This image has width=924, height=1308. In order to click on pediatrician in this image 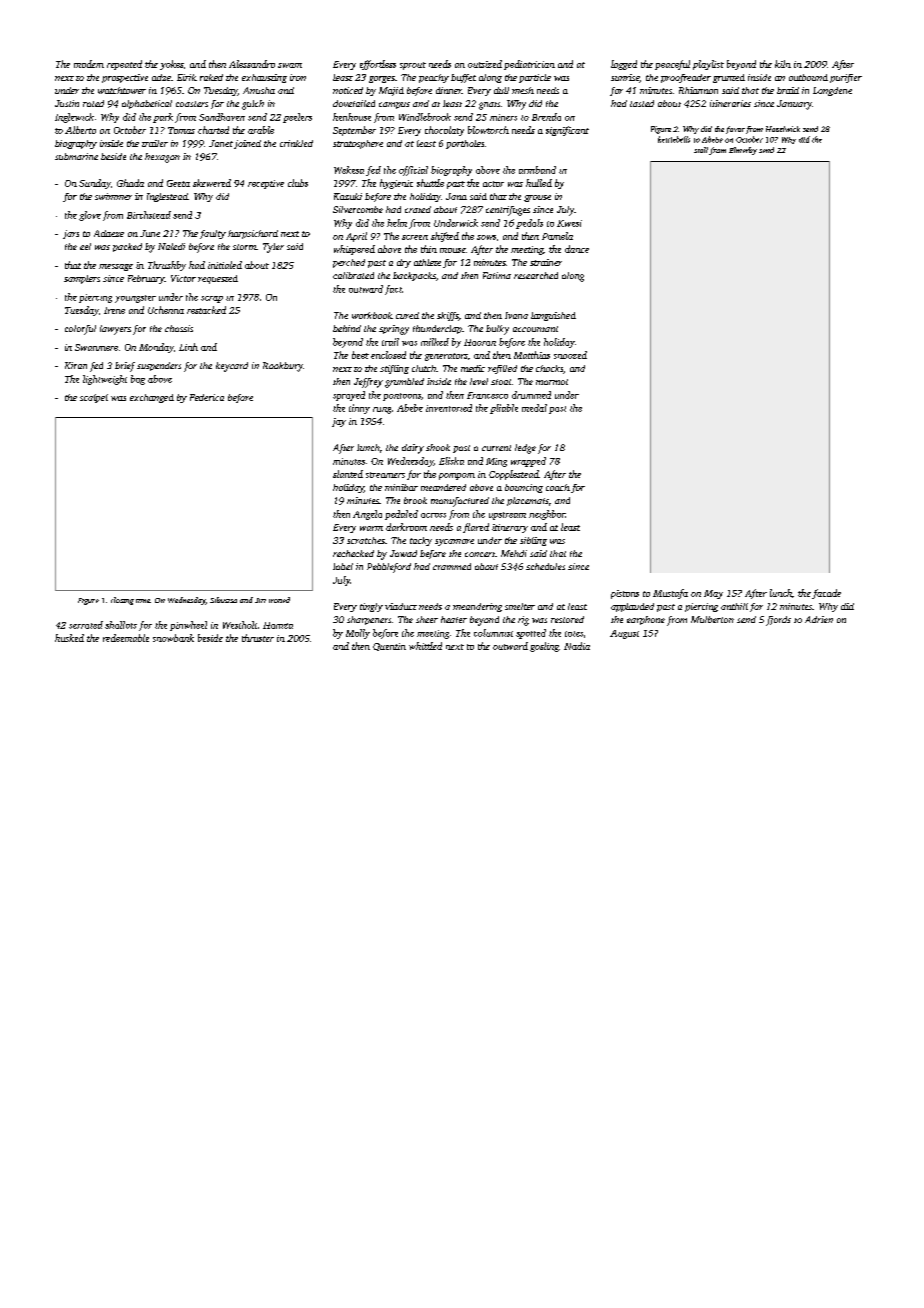, I will do `click(529, 65)`.
